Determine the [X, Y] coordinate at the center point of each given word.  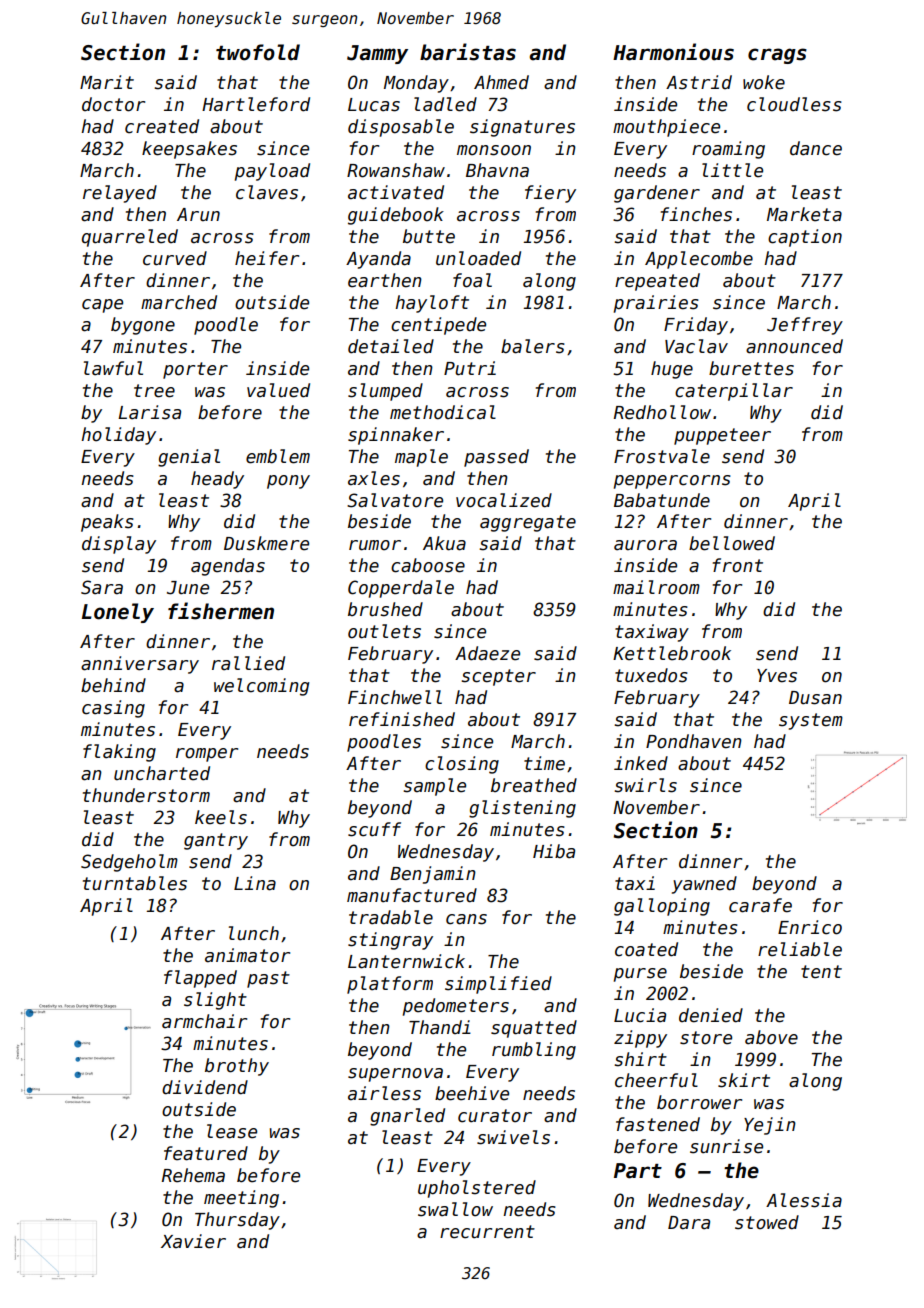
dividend [205, 1087]
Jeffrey [805, 326]
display [119, 545]
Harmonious [673, 52]
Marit [107, 82]
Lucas [374, 105]
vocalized [504, 500]
